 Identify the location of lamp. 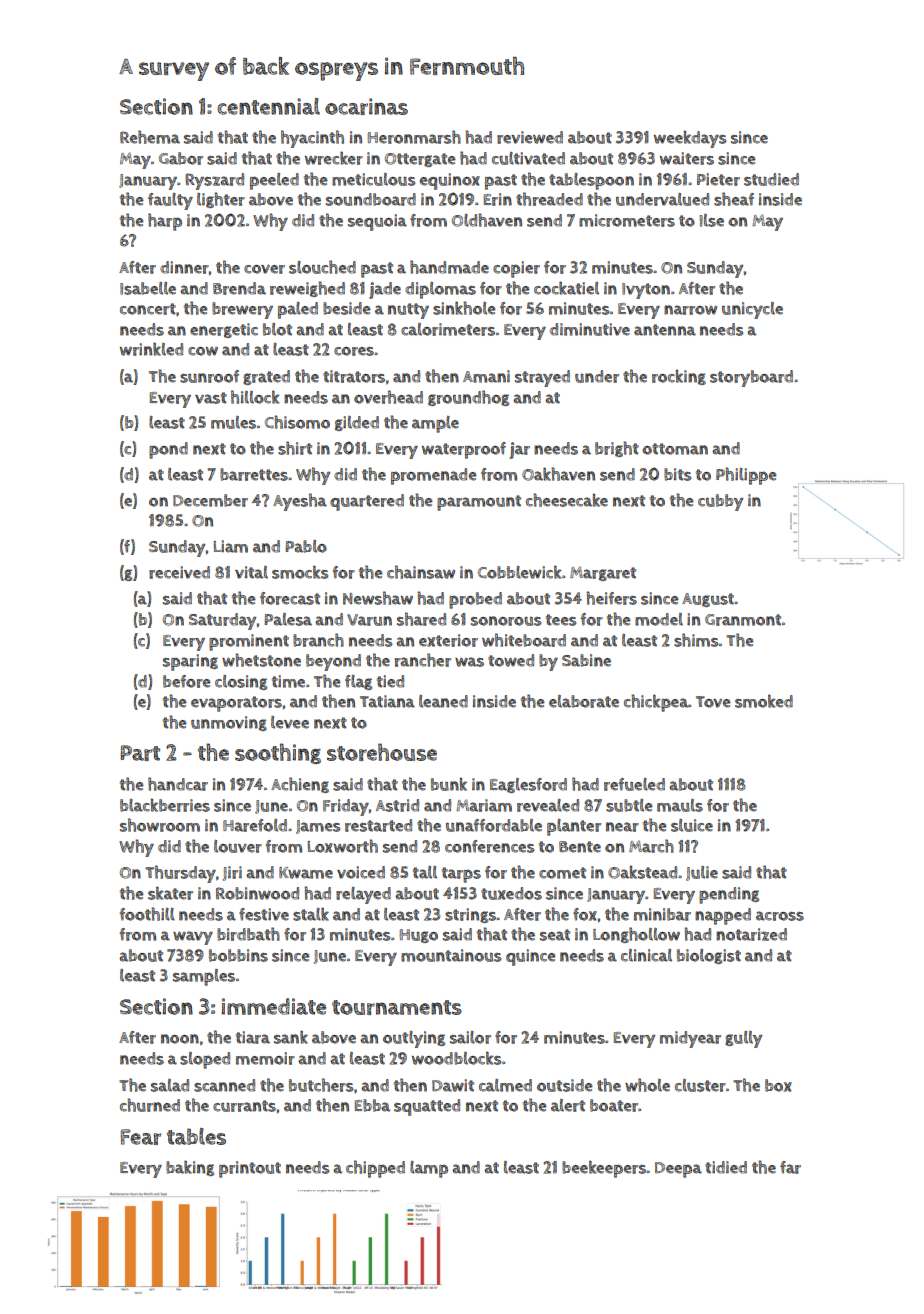
(429, 1169).
